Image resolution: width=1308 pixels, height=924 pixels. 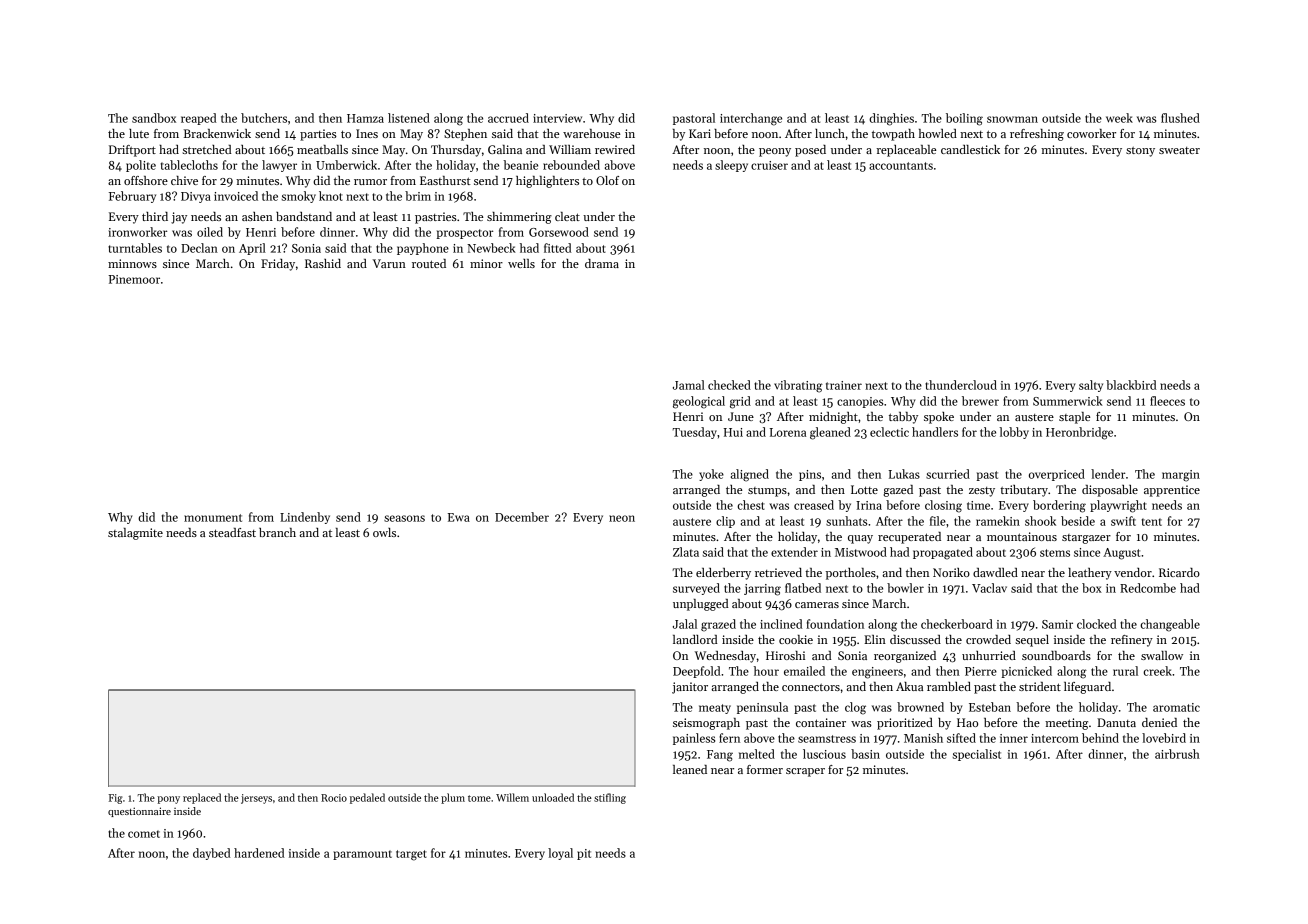 What do you see at coordinates (696, 589) in the screenshot?
I see `surveyed` at bounding box center [696, 589].
